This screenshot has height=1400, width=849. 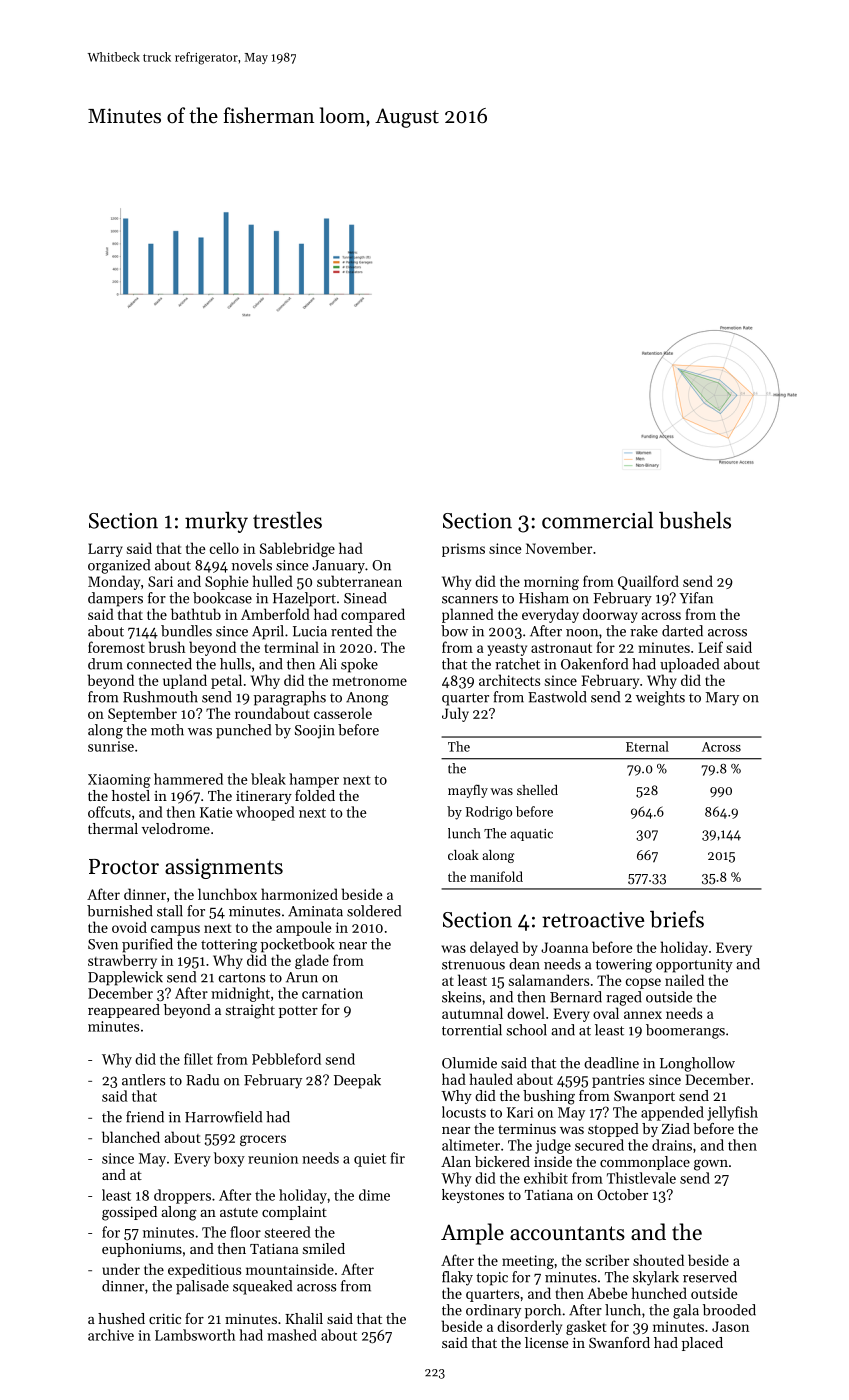 I want to click on yeasty, so click(x=507, y=650).
